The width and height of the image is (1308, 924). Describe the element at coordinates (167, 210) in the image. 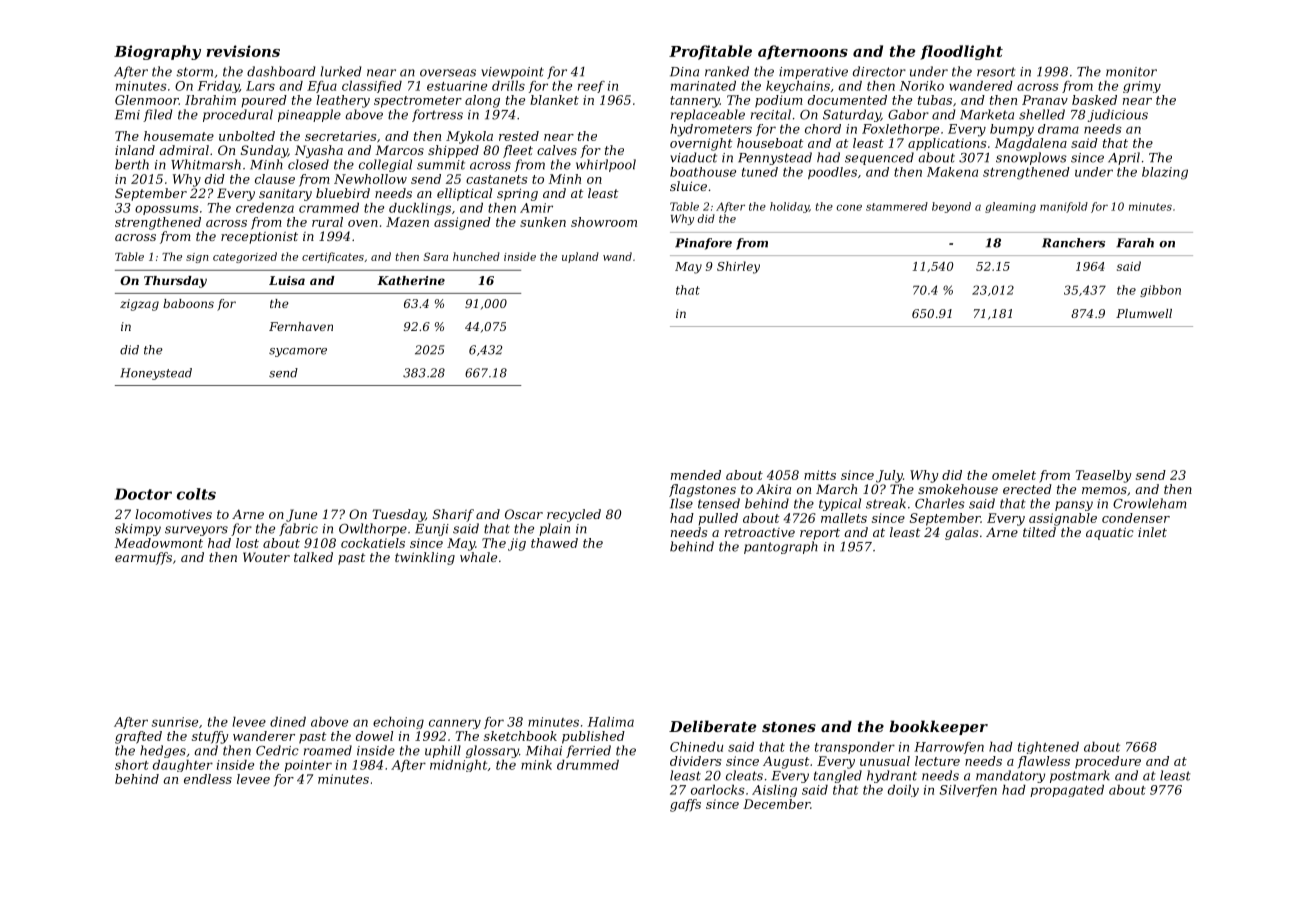

I see `opossums` at that location.
